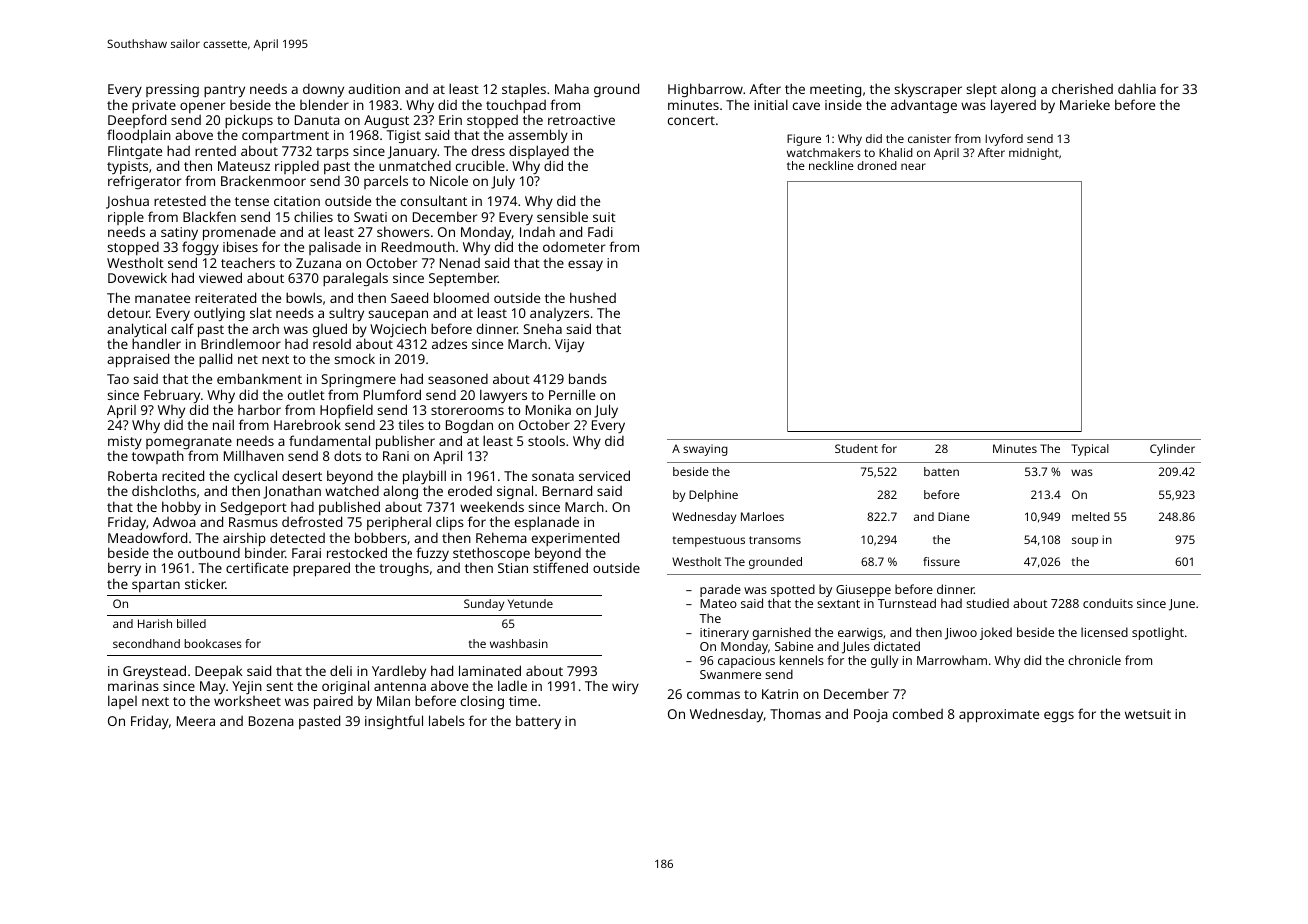  What do you see at coordinates (705, 90) in the screenshot?
I see `Highbarrow` at bounding box center [705, 90].
